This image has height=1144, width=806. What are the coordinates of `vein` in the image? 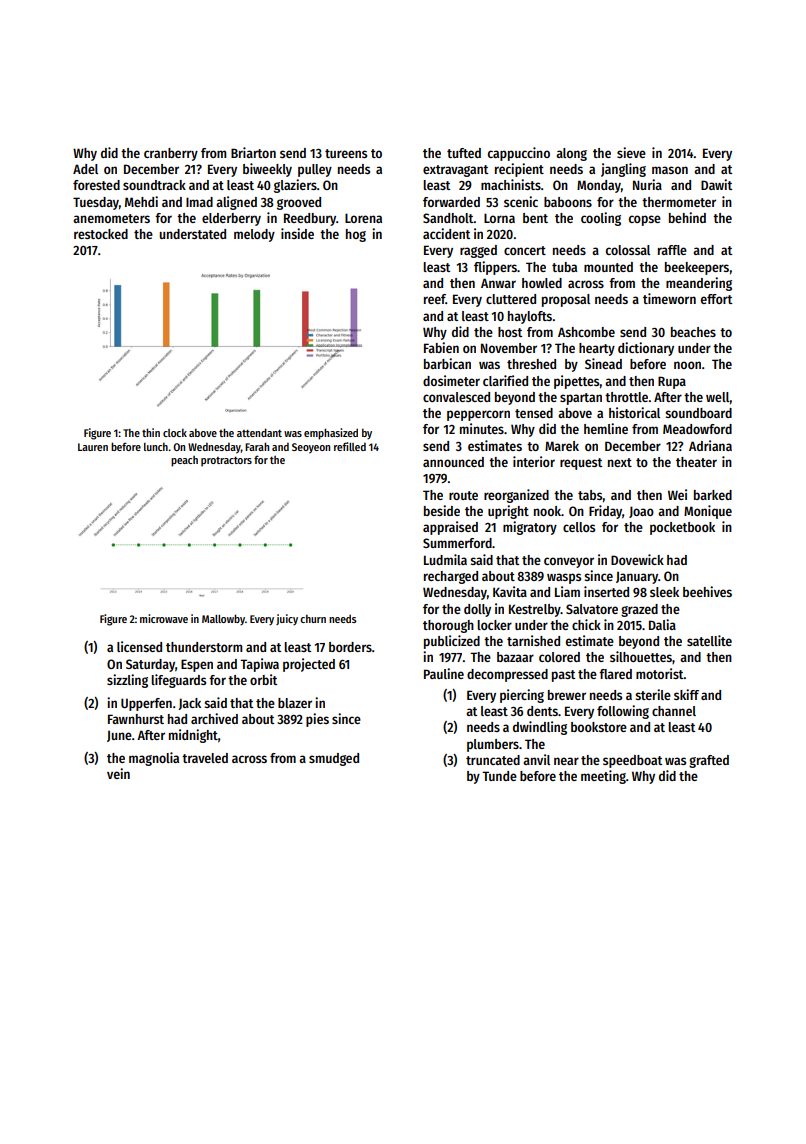 It's located at (118, 773).
